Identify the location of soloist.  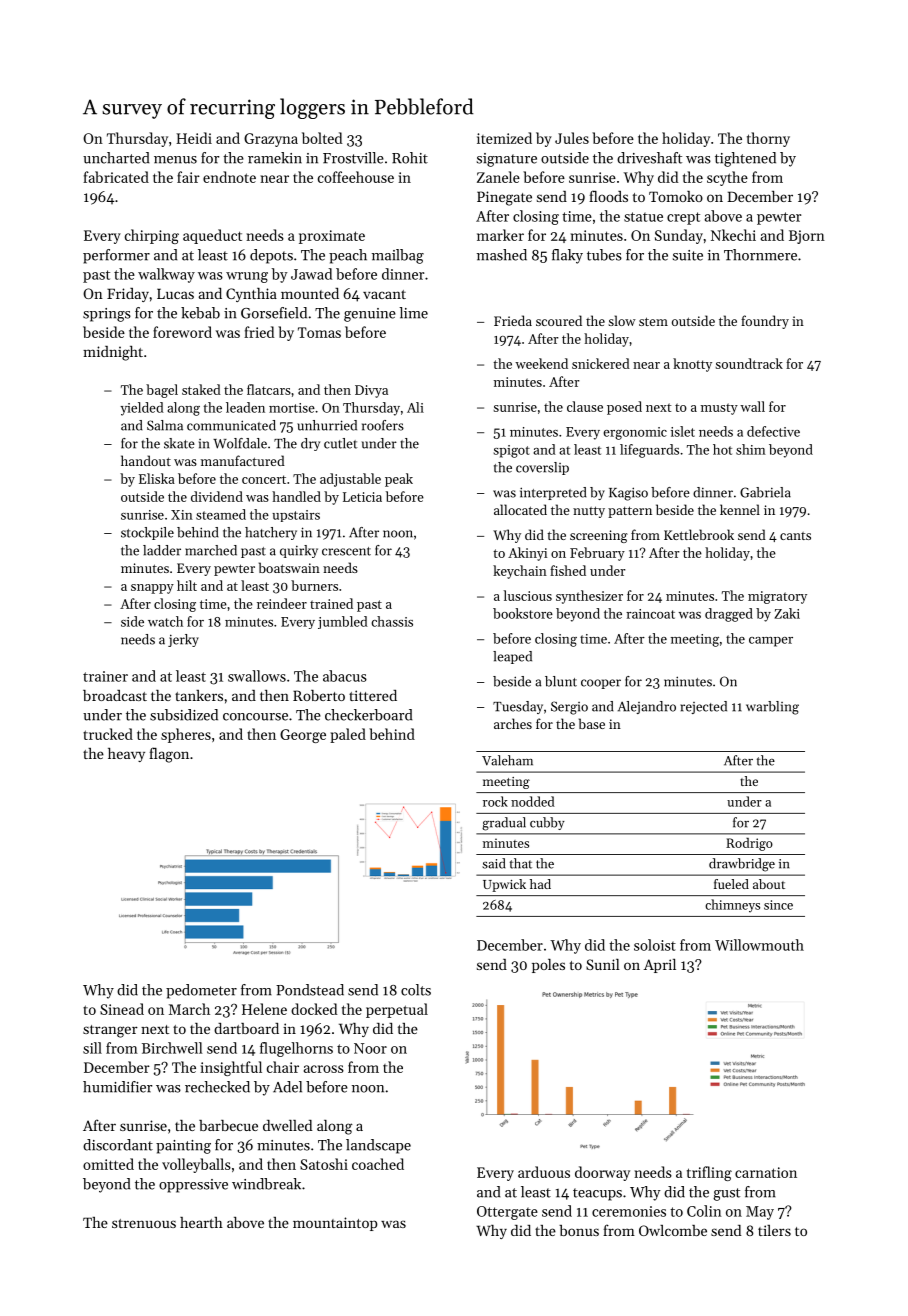
(655, 945).
